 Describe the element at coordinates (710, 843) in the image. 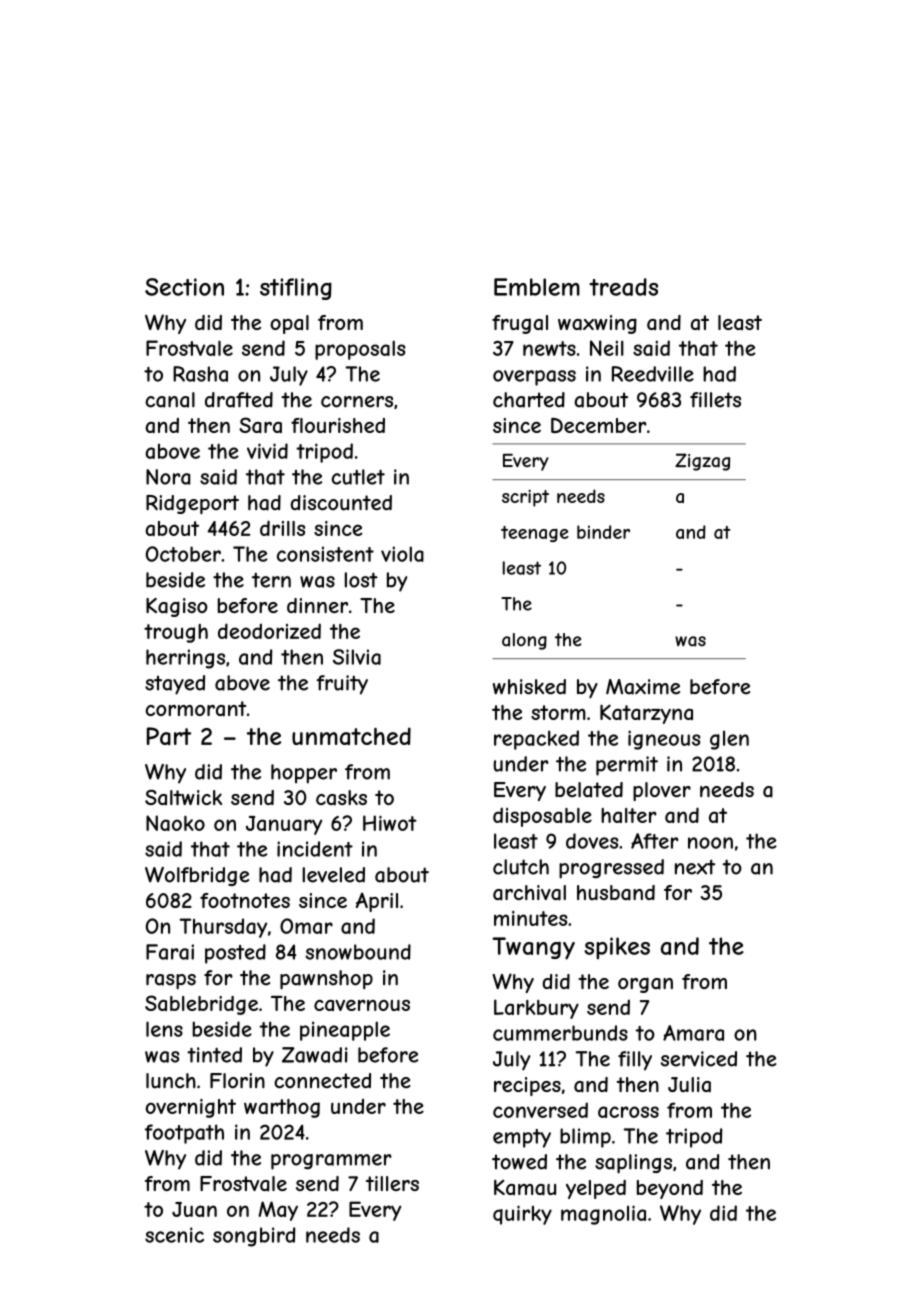

I see `noon` at that location.
